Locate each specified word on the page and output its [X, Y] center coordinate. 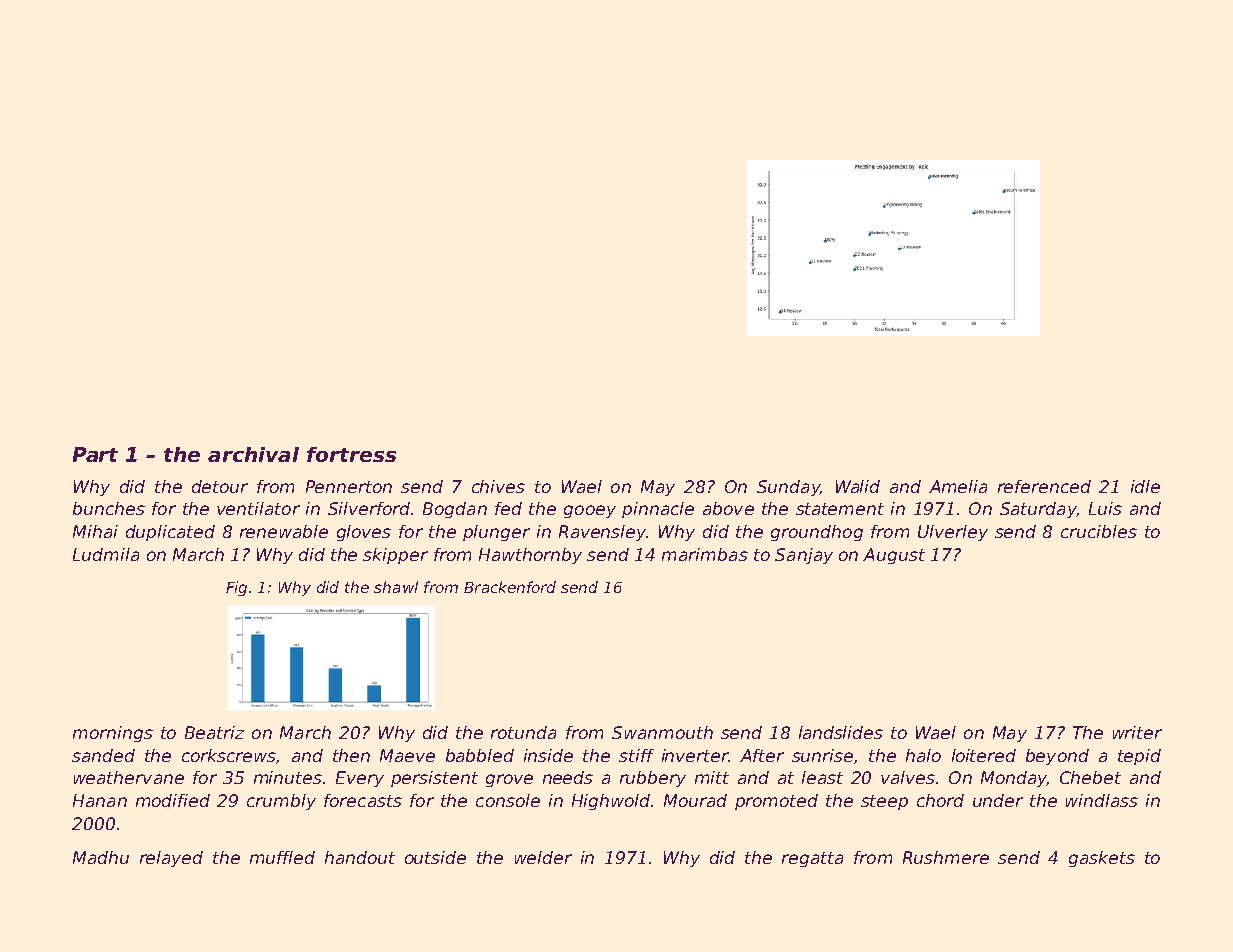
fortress [351, 454]
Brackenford [510, 587]
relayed [171, 859]
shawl [396, 587]
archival [253, 454]
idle [1145, 486]
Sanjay [804, 556]
